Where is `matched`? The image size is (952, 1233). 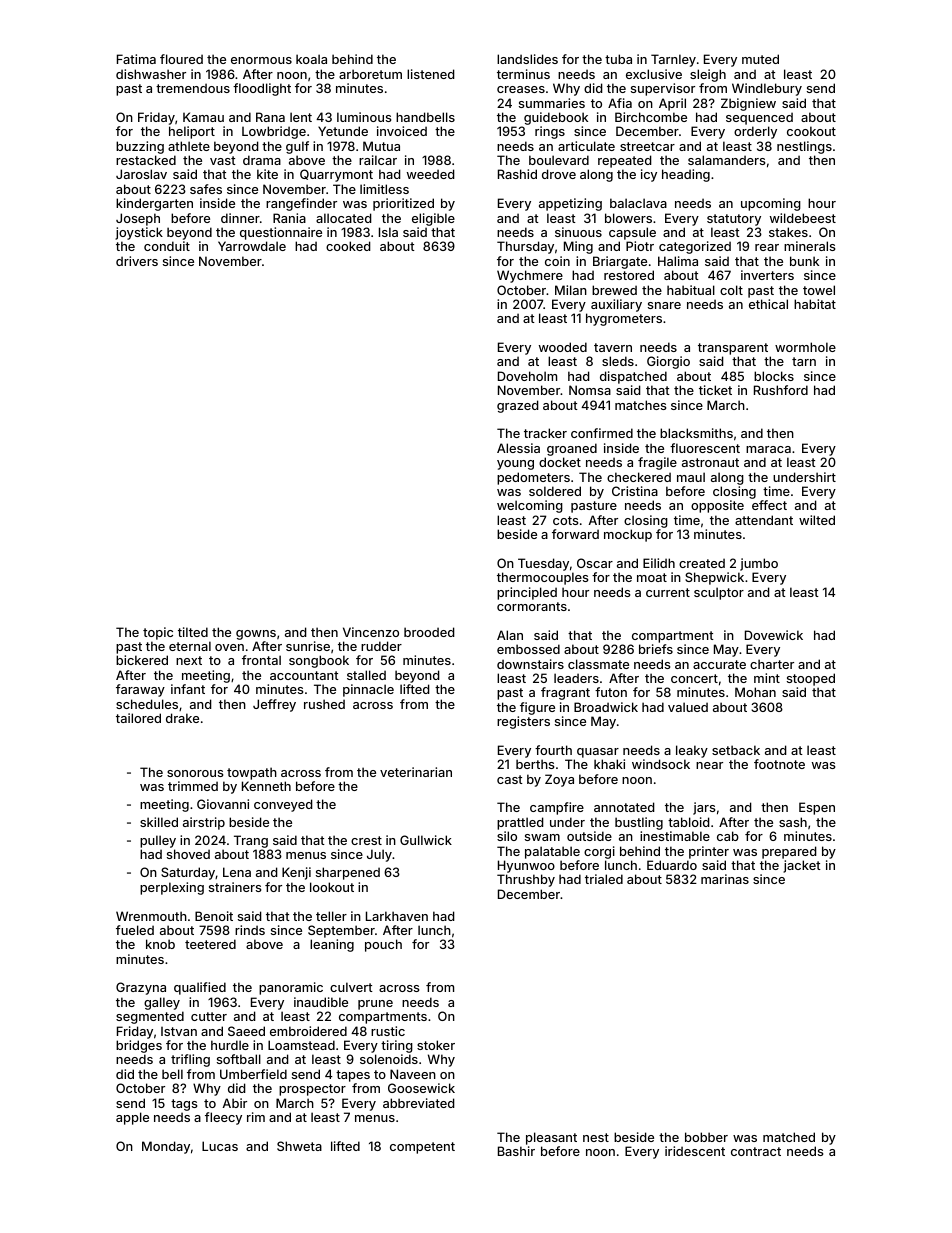
matched is located at coordinates (789, 1137).
